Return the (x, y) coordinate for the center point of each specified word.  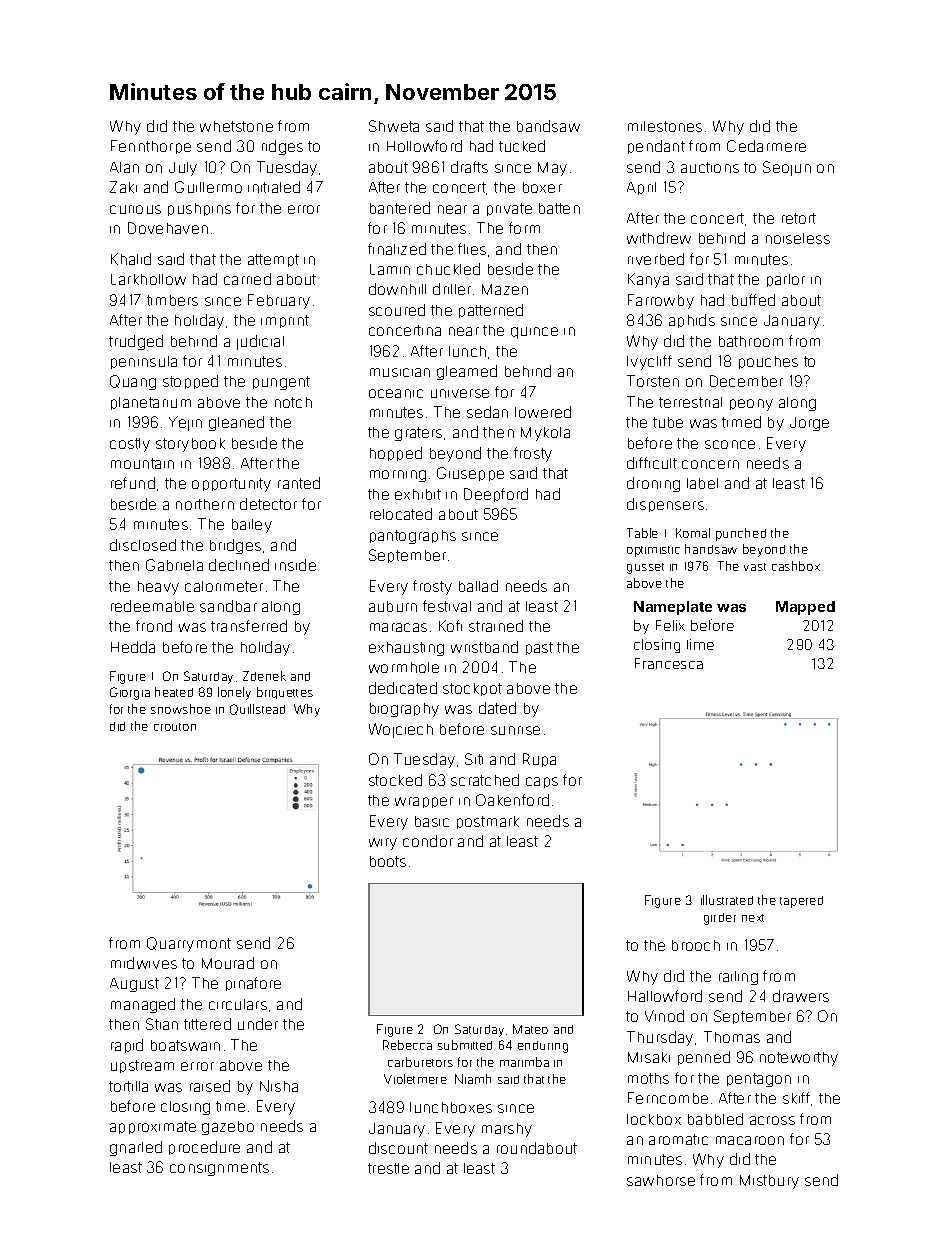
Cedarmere (766, 146)
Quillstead (257, 709)
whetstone (236, 126)
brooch (696, 945)
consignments (219, 1169)
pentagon (759, 1080)
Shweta (394, 126)
